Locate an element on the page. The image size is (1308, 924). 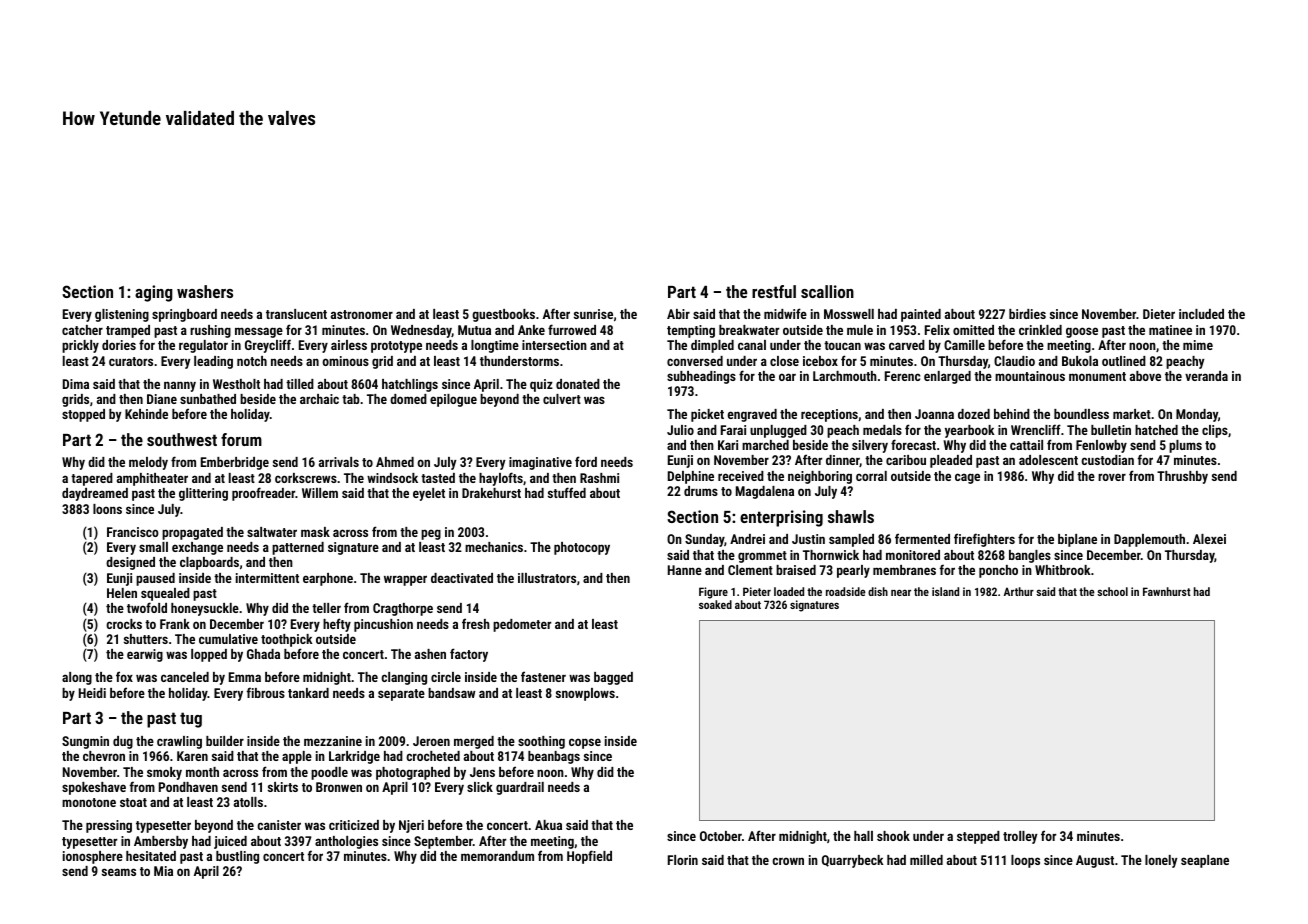
Emma is located at coordinates (245, 677).
